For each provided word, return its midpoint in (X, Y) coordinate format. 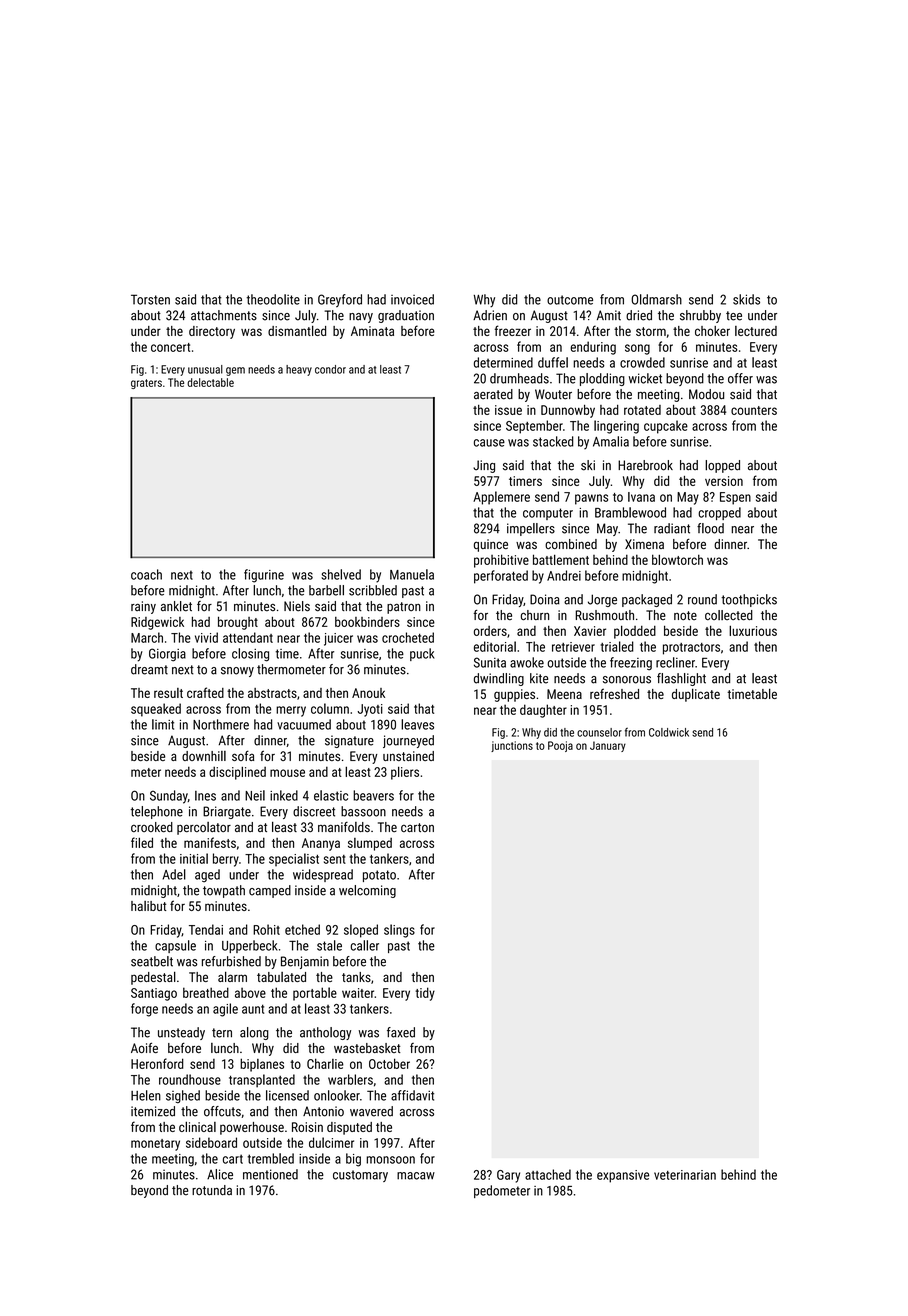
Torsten (150, 299)
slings (399, 931)
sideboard (211, 1142)
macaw (416, 1176)
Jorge (602, 600)
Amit (609, 315)
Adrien (490, 315)
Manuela (412, 574)
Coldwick (669, 732)
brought (238, 623)
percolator (204, 828)
